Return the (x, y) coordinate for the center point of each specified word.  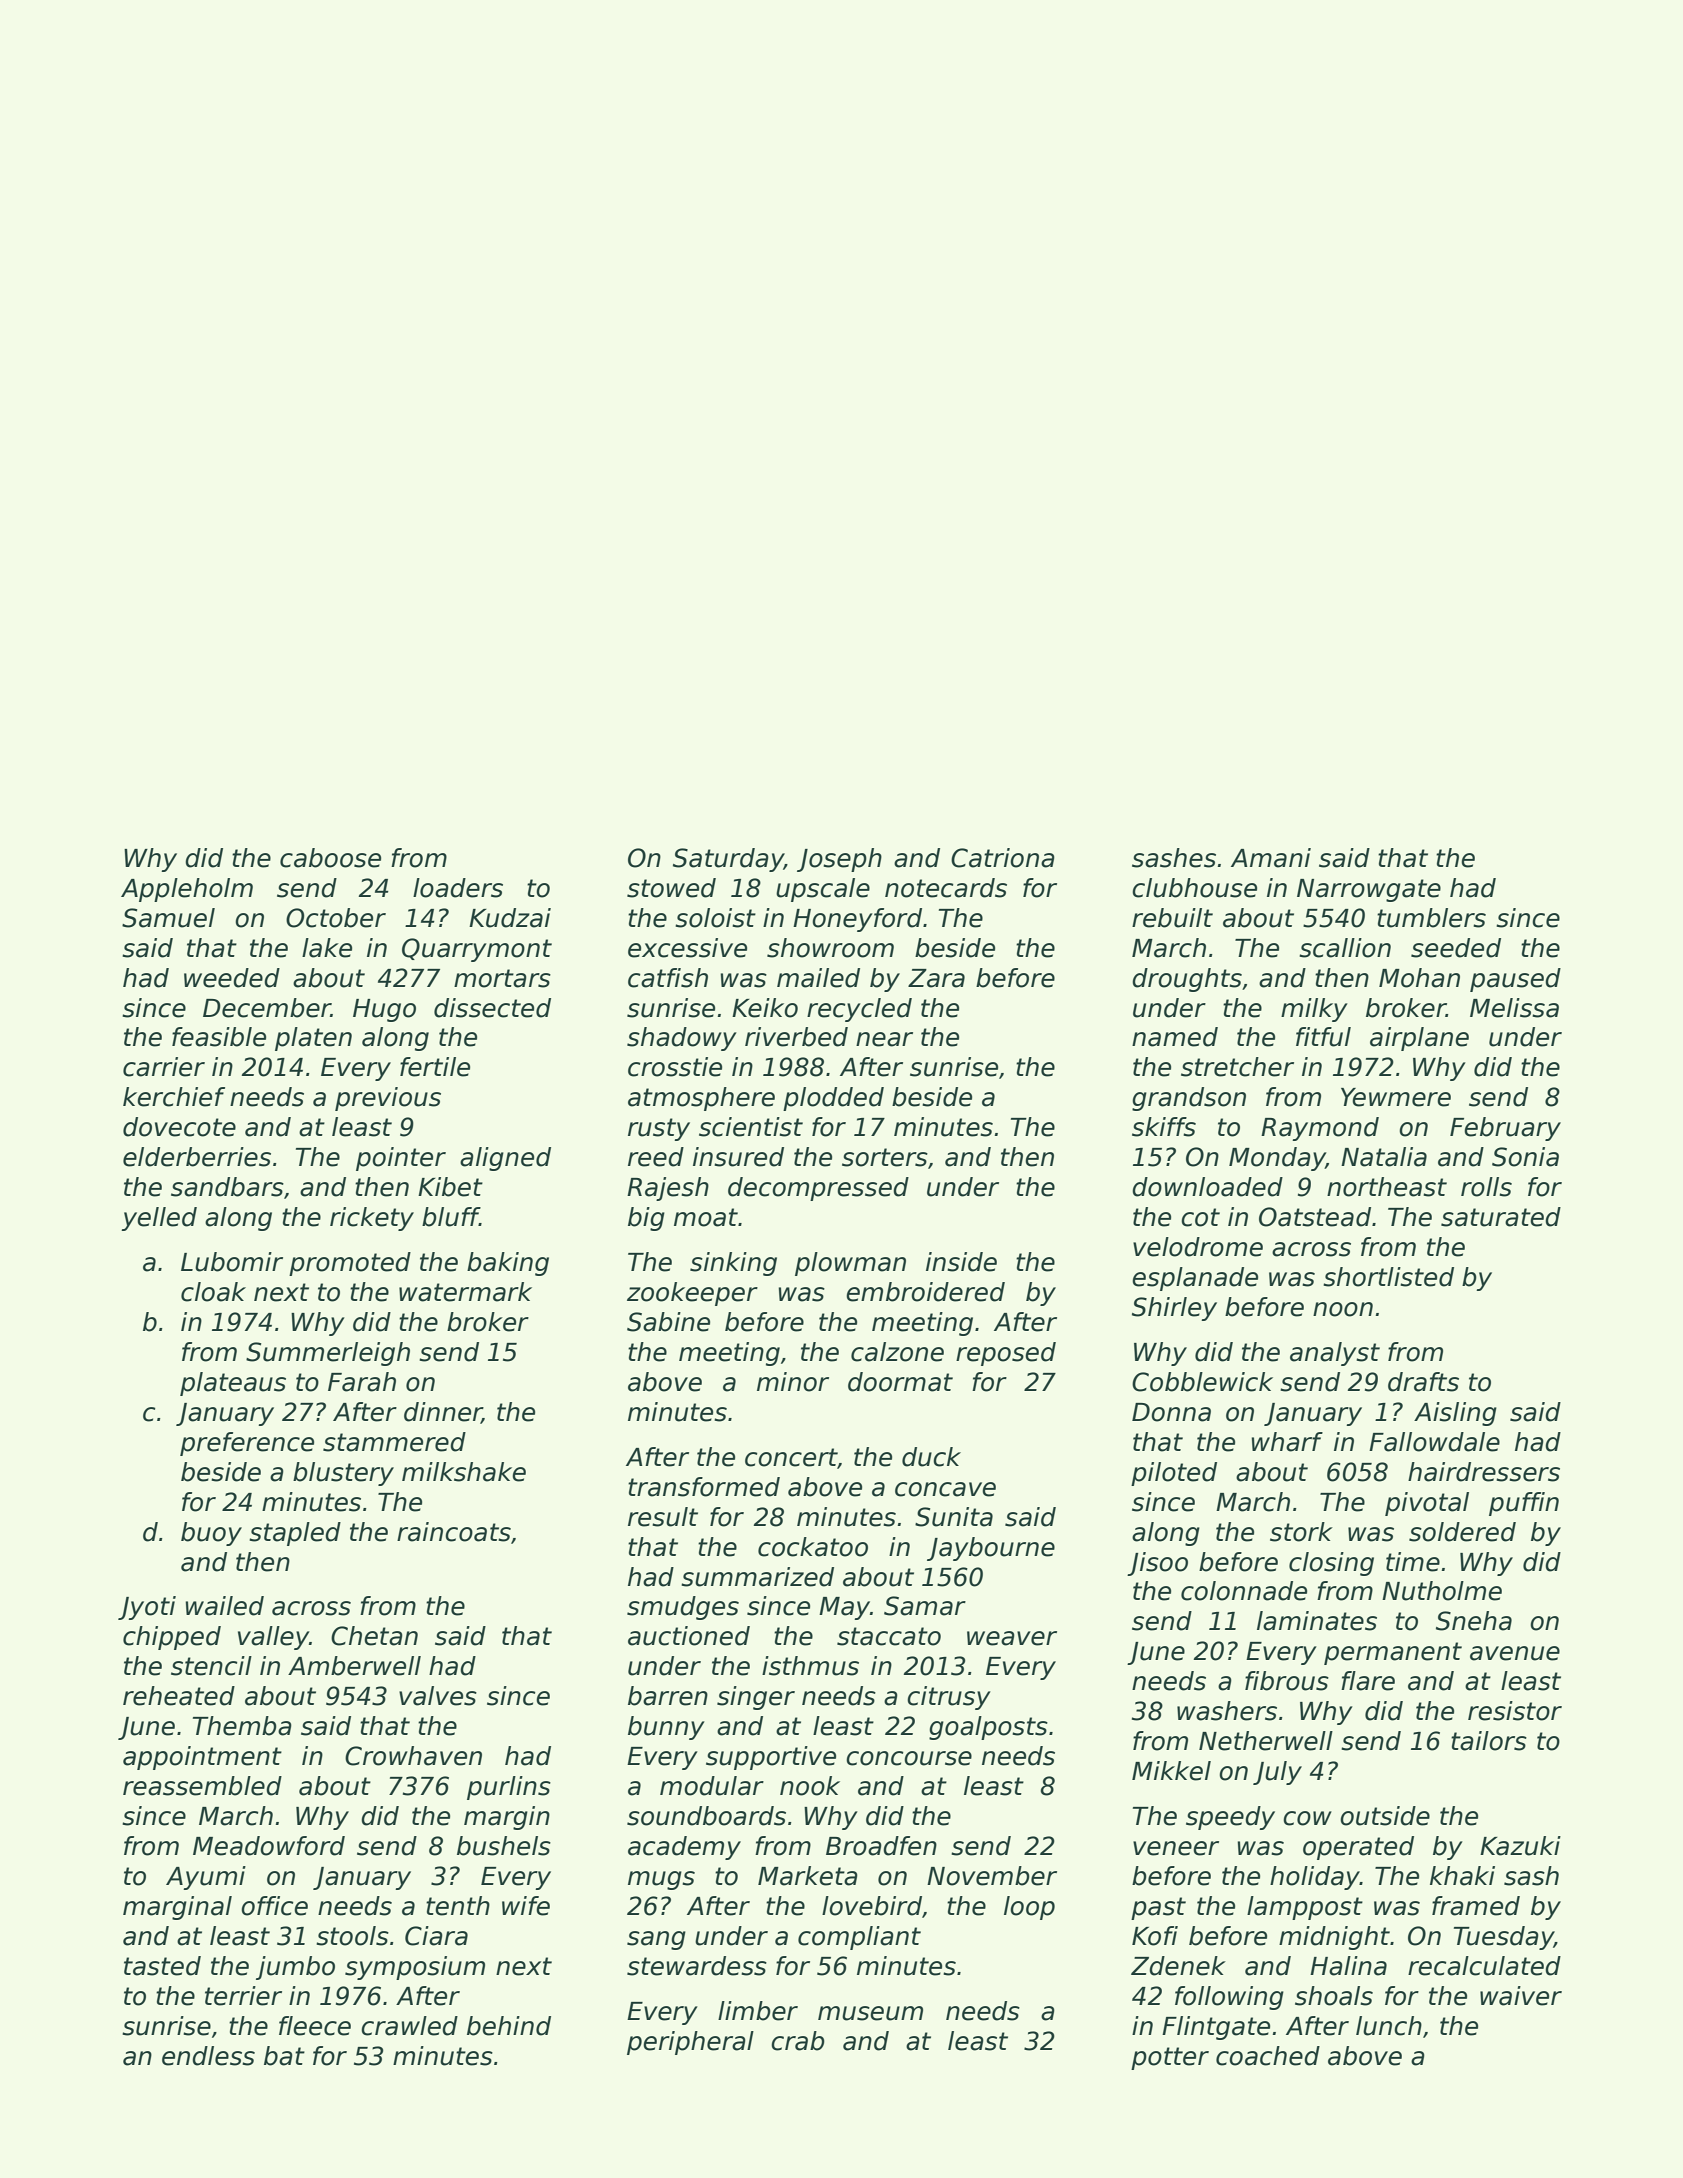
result (663, 1517)
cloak (213, 1292)
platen (313, 1039)
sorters (885, 1157)
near (884, 1039)
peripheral (690, 2043)
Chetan (374, 1636)
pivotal (1427, 1504)
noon (1343, 1309)
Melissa (1514, 1008)
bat (284, 2056)
